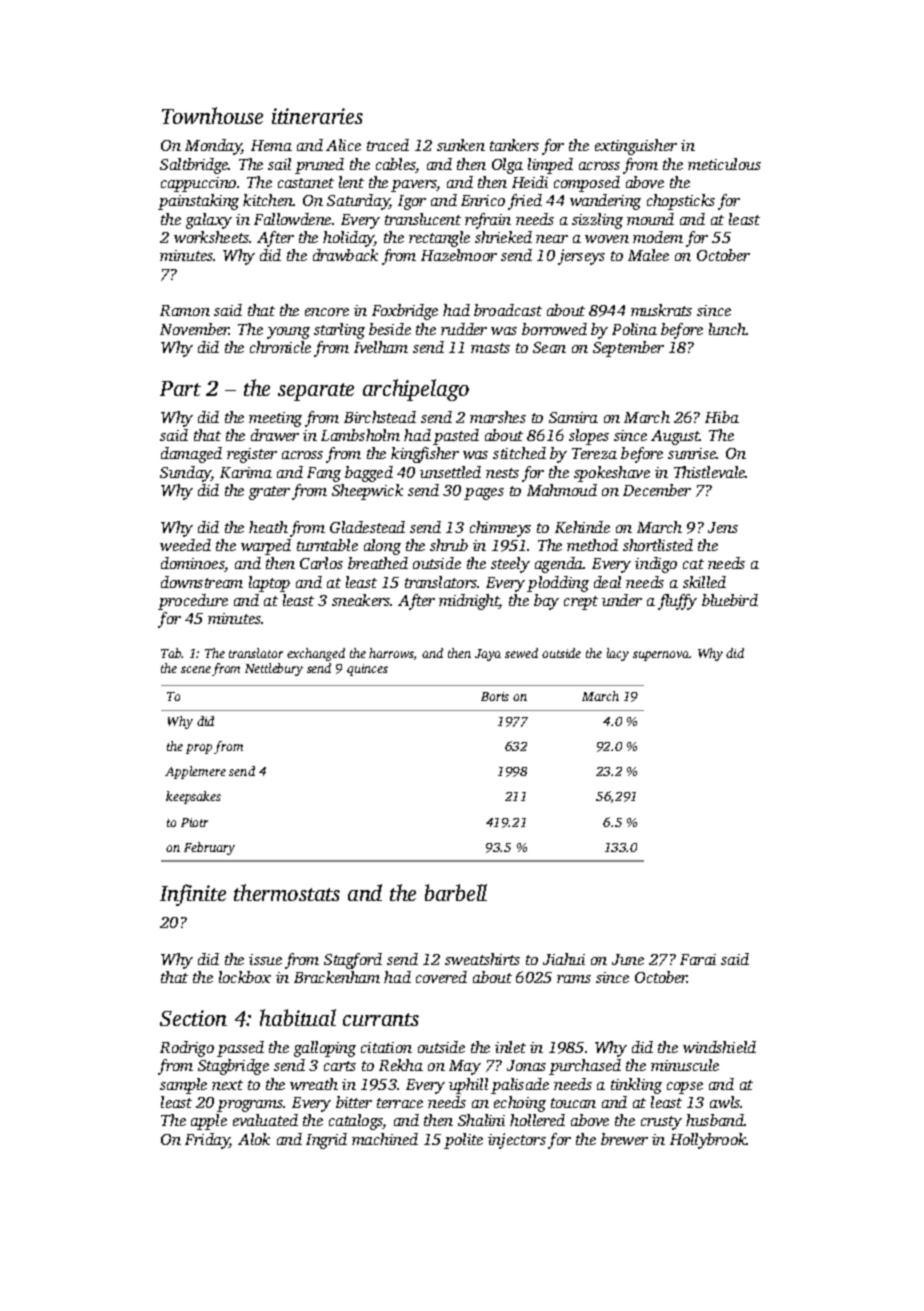 This document has height=1311, width=924. Describe the element at coordinates (628, 959) in the document. I see `June` at that location.
